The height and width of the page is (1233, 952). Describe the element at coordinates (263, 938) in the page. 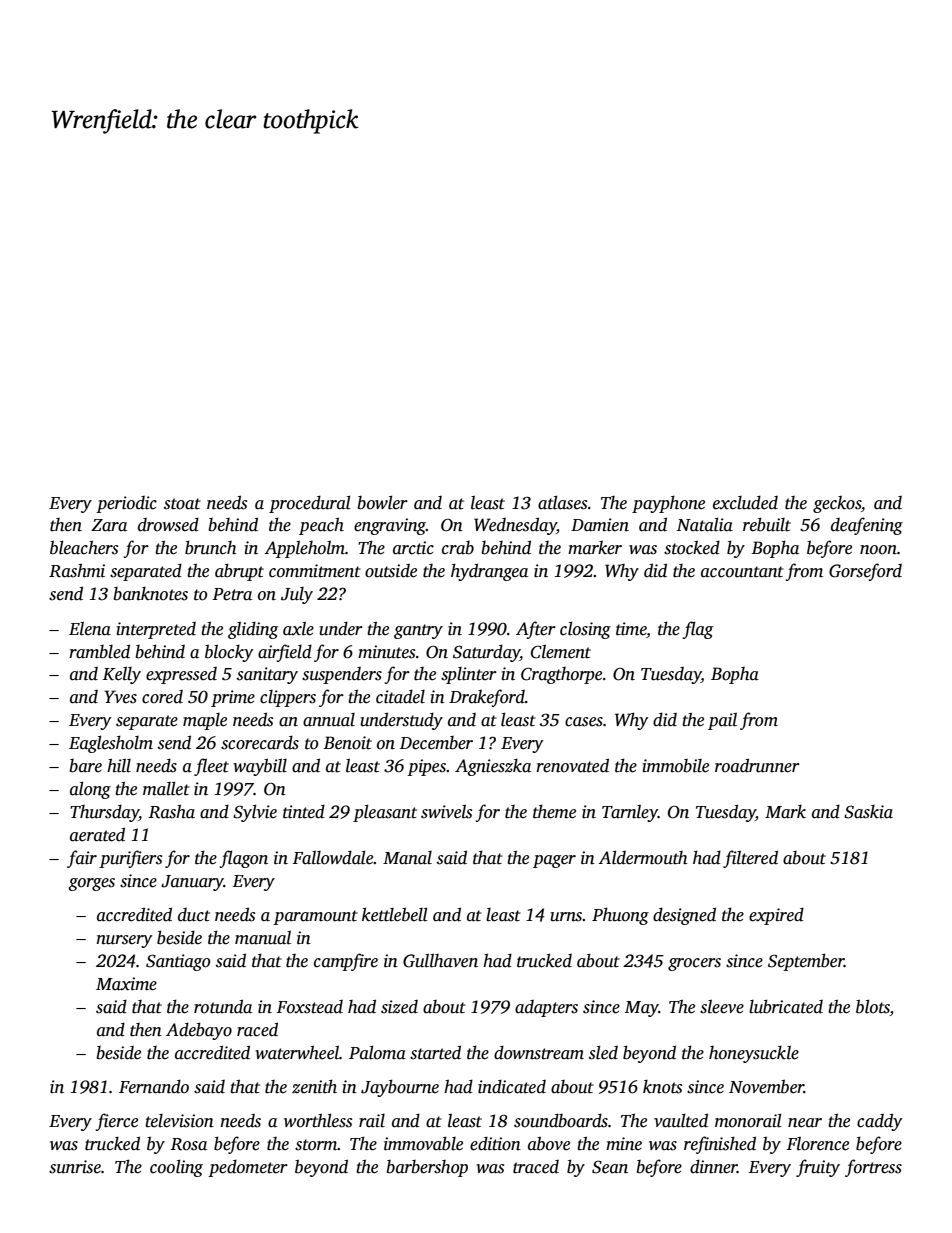

I see `manual` at that location.
